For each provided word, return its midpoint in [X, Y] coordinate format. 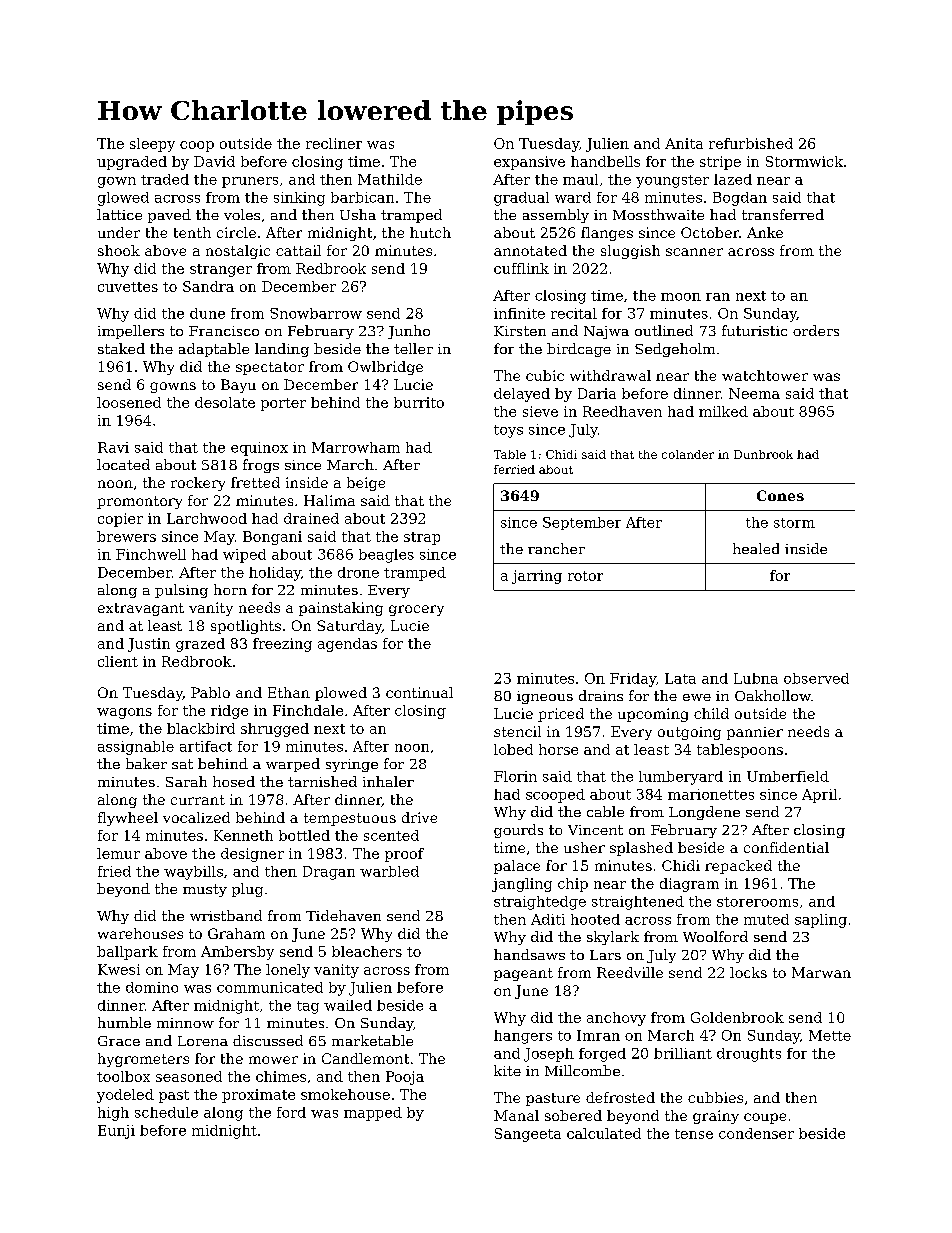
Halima [329, 500]
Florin [515, 776]
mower [273, 1060]
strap [422, 538]
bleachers [367, 951]
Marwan [821, 972]
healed [756, 548]
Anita [684, 143]
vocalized [196, 817]
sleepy [152, 145]
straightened [638, 903]
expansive [529, 163]
